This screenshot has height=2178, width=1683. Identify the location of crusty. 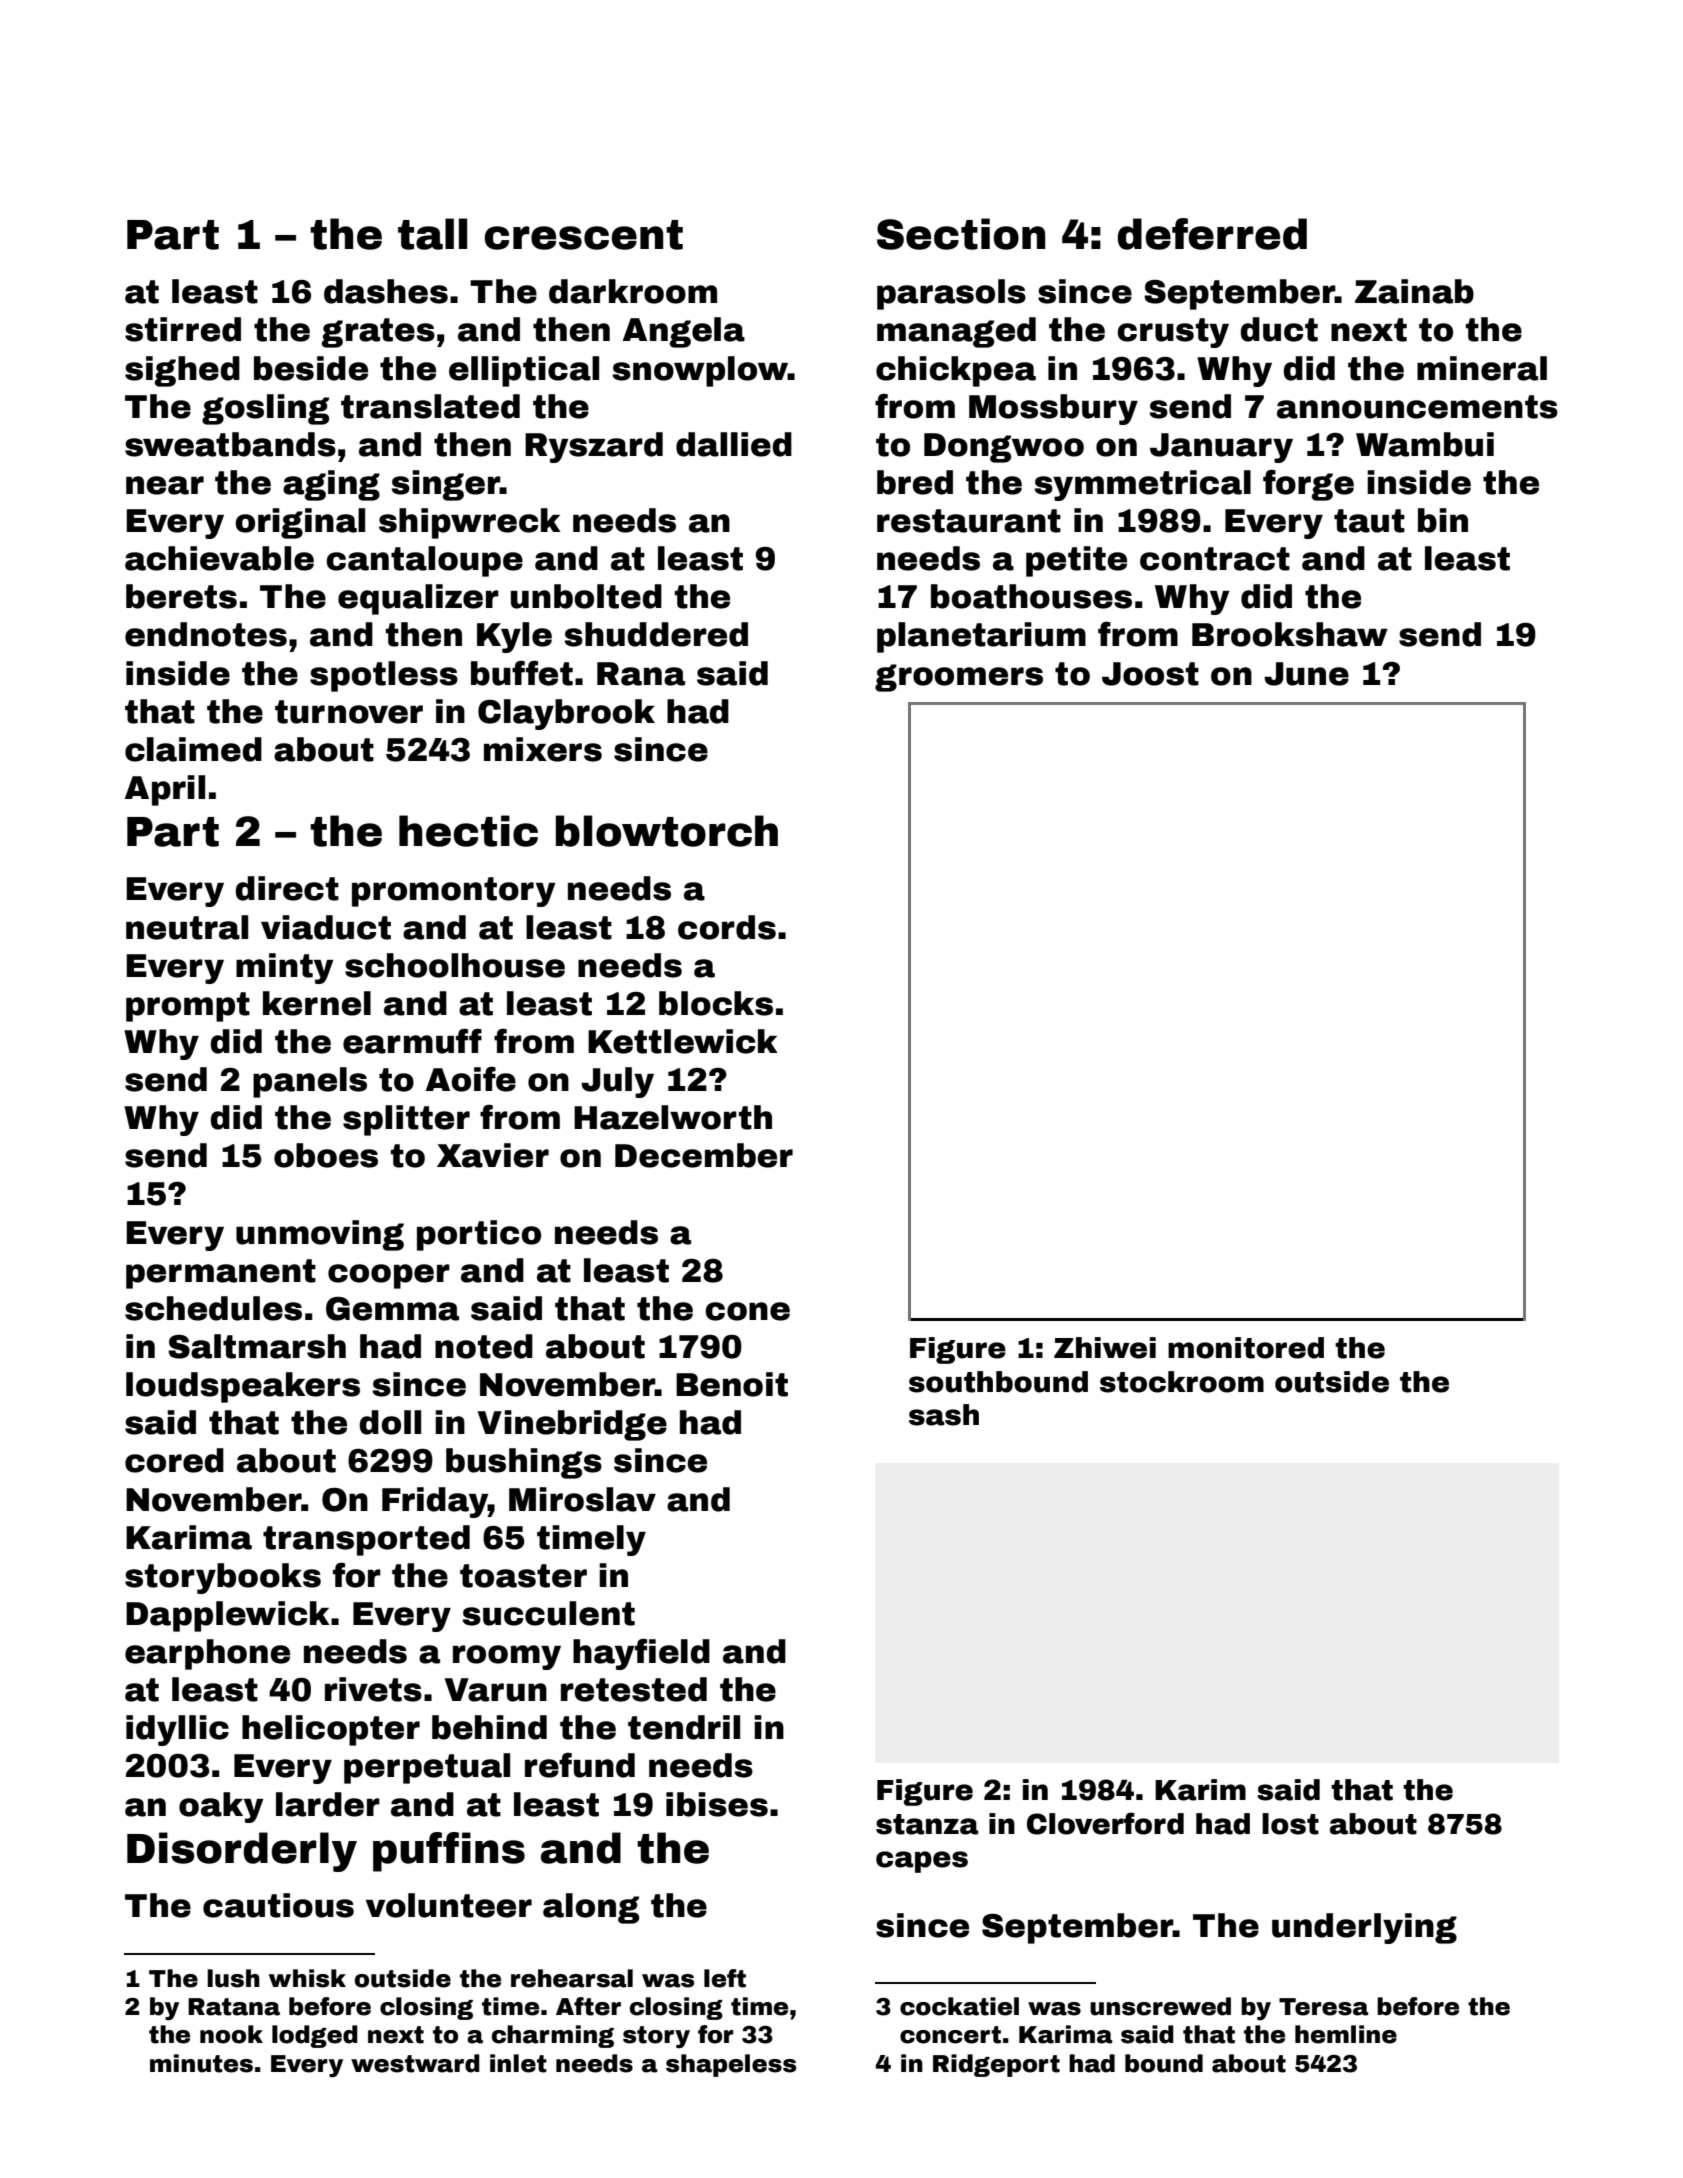
(1173, 333).
